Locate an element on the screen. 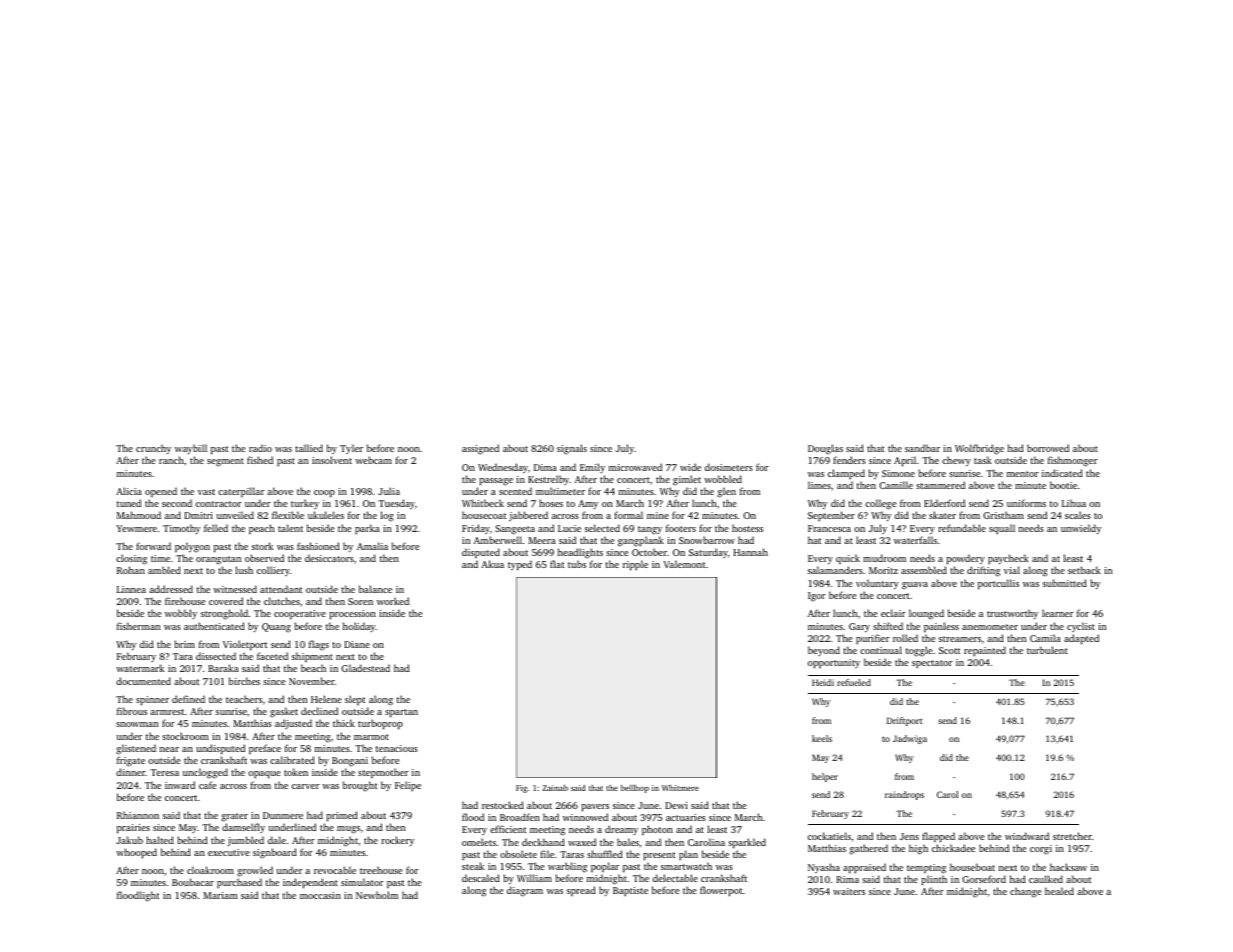 The height and width of the screenshot is (952, 1233). birches is located at coordinates (244, 681).
